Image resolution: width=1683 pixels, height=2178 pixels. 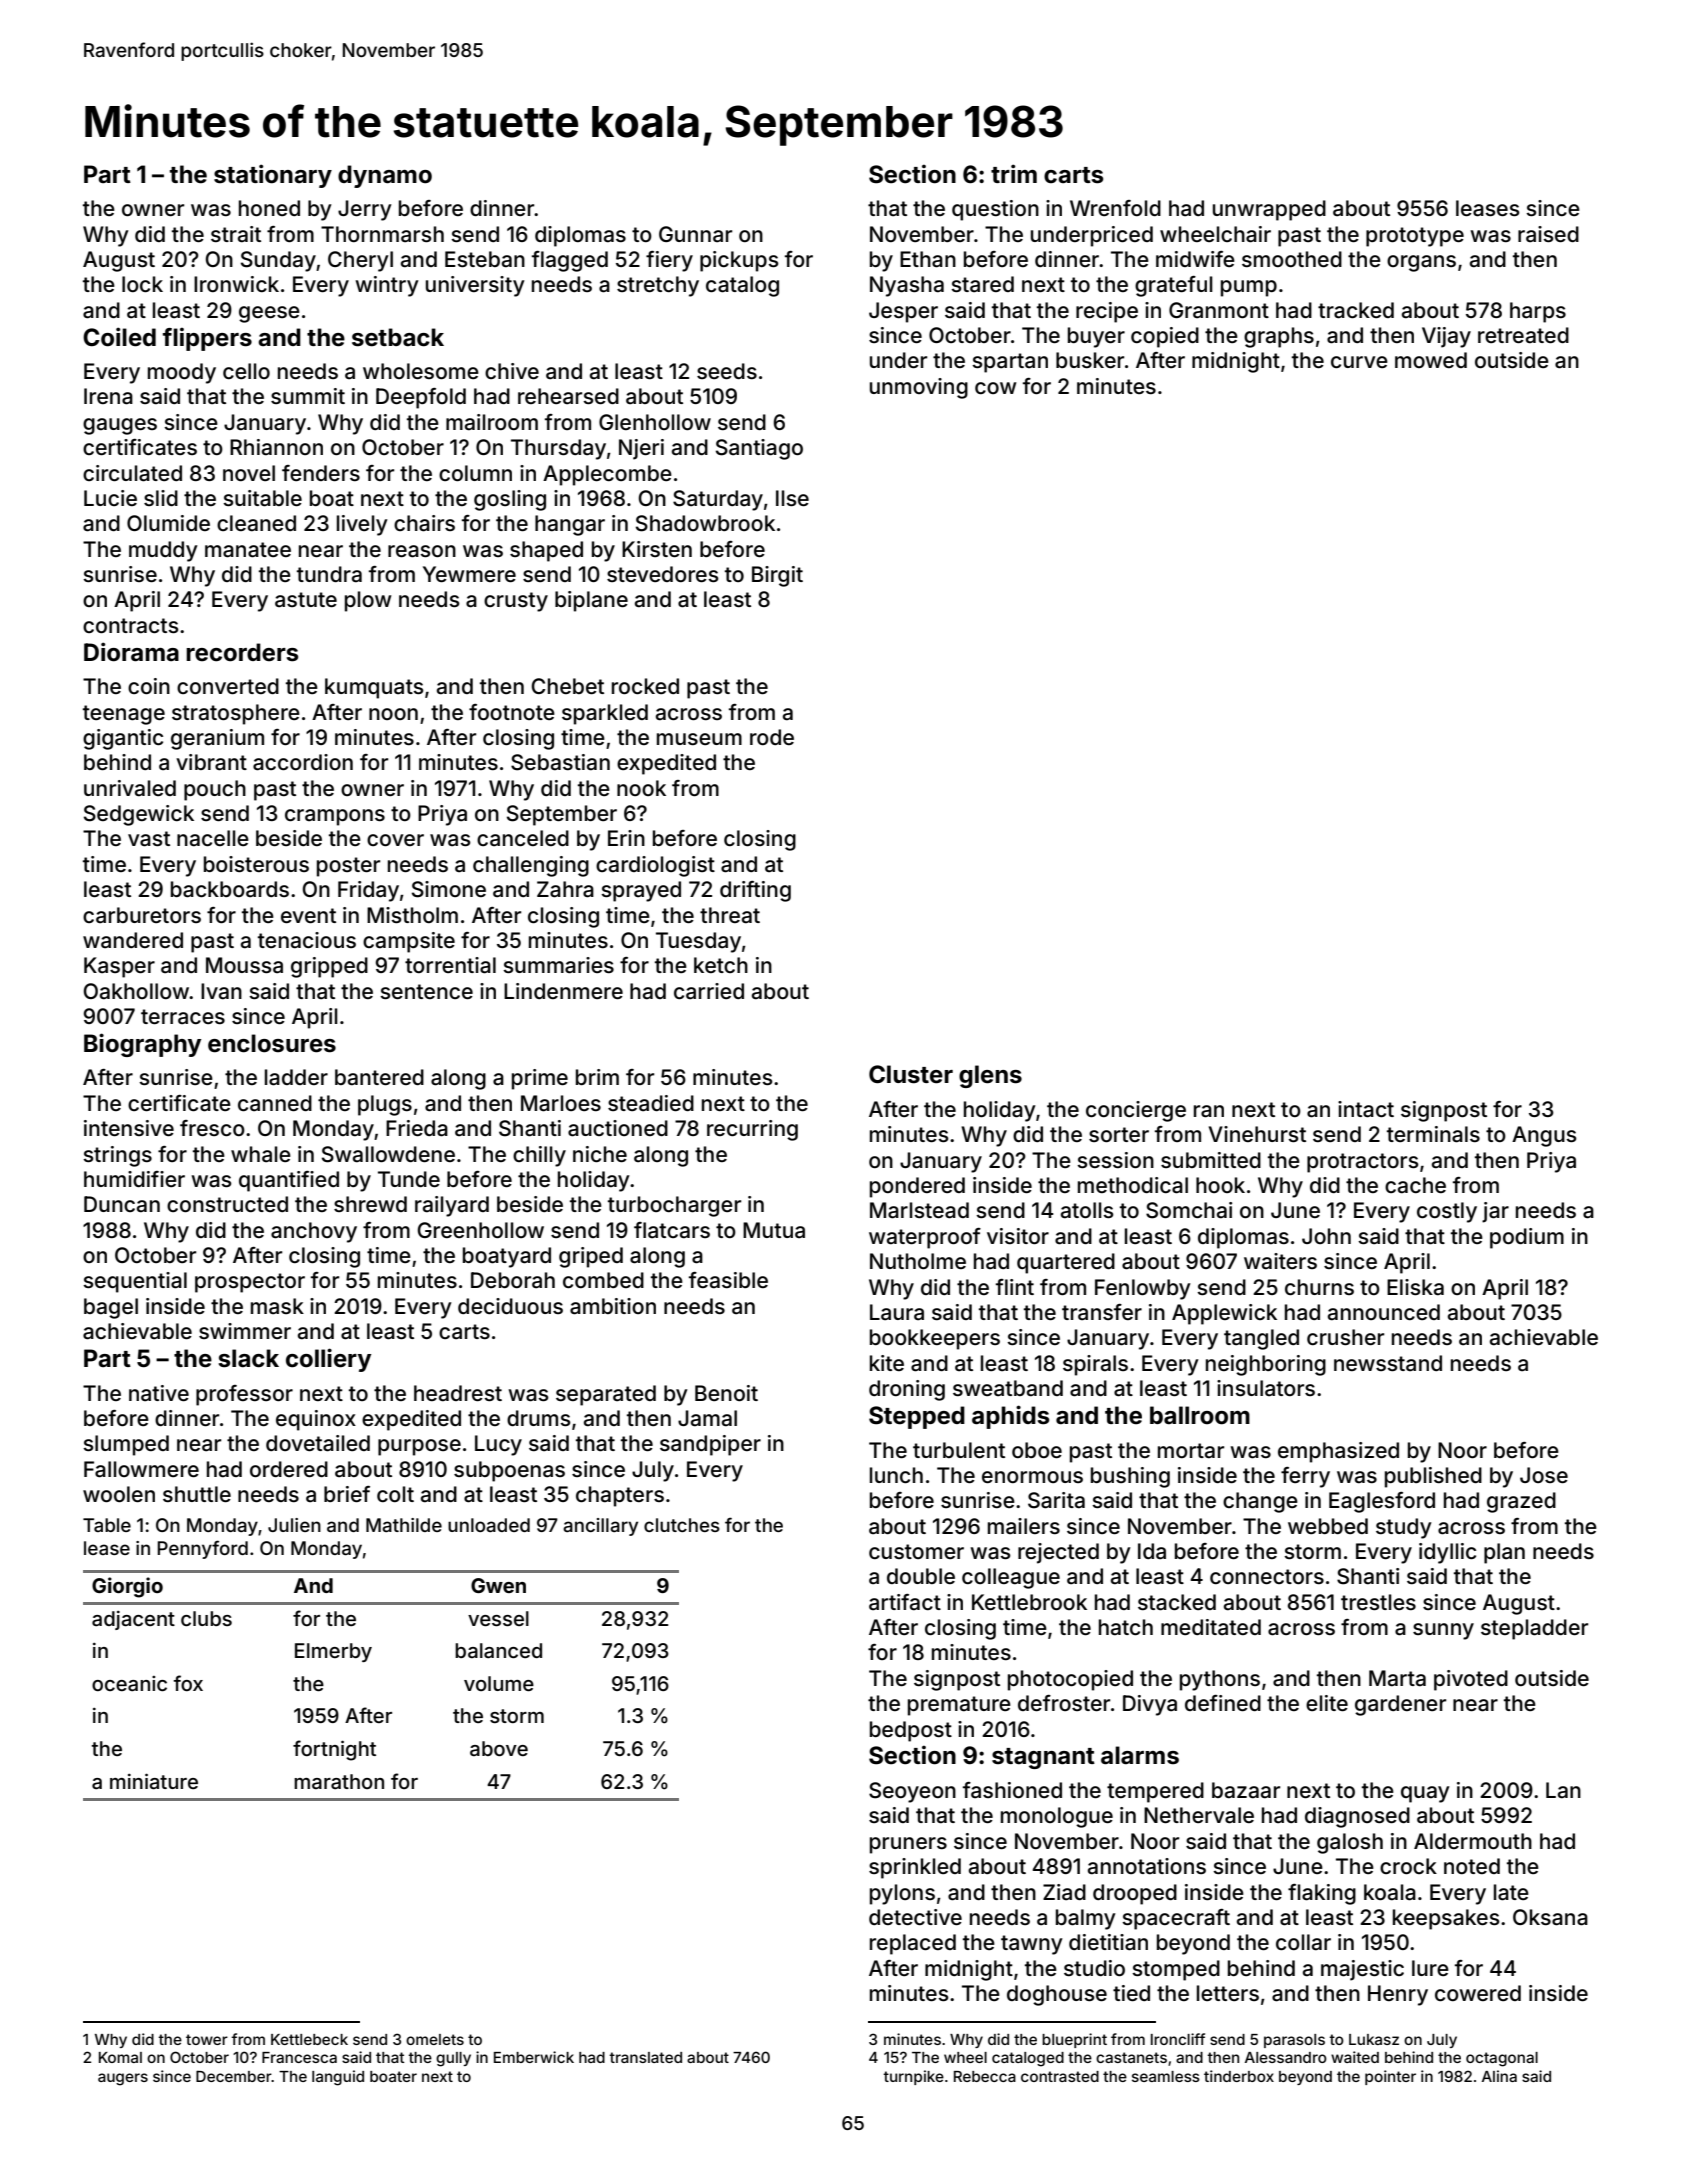 I want to click on unwrapped, so click(x=1269, y=210).
